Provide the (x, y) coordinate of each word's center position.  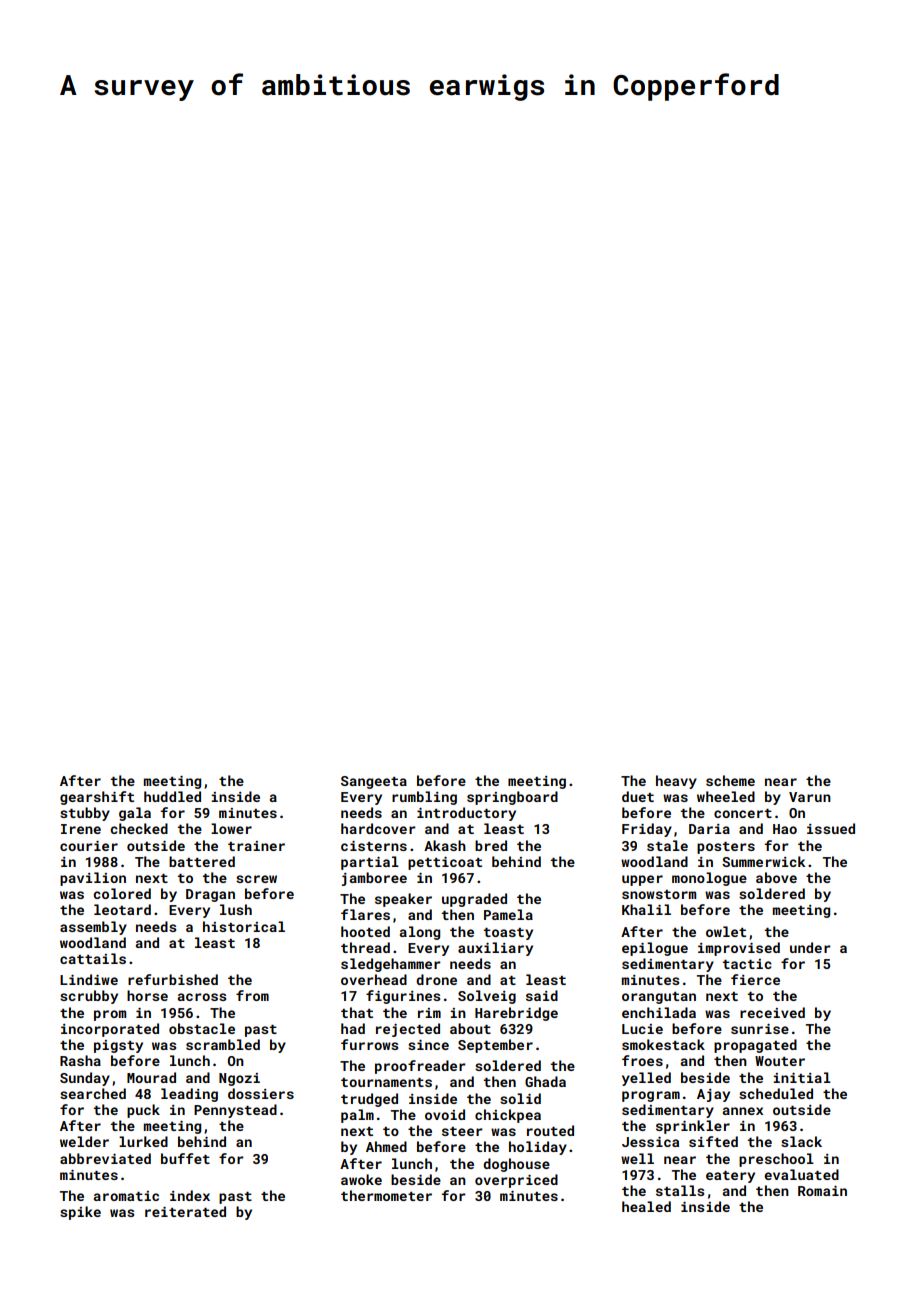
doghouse (516, 1165)
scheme (730, 780)
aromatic (126, 1196)
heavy (676, 782)
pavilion (93, 879)
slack (801, 1141)
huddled (172, 796)
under (810, 947)
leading (189, 1095)
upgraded (474, 900)
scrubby (89, 997)
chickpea (508, 1116)
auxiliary (495, 949)
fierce (755, 979)
